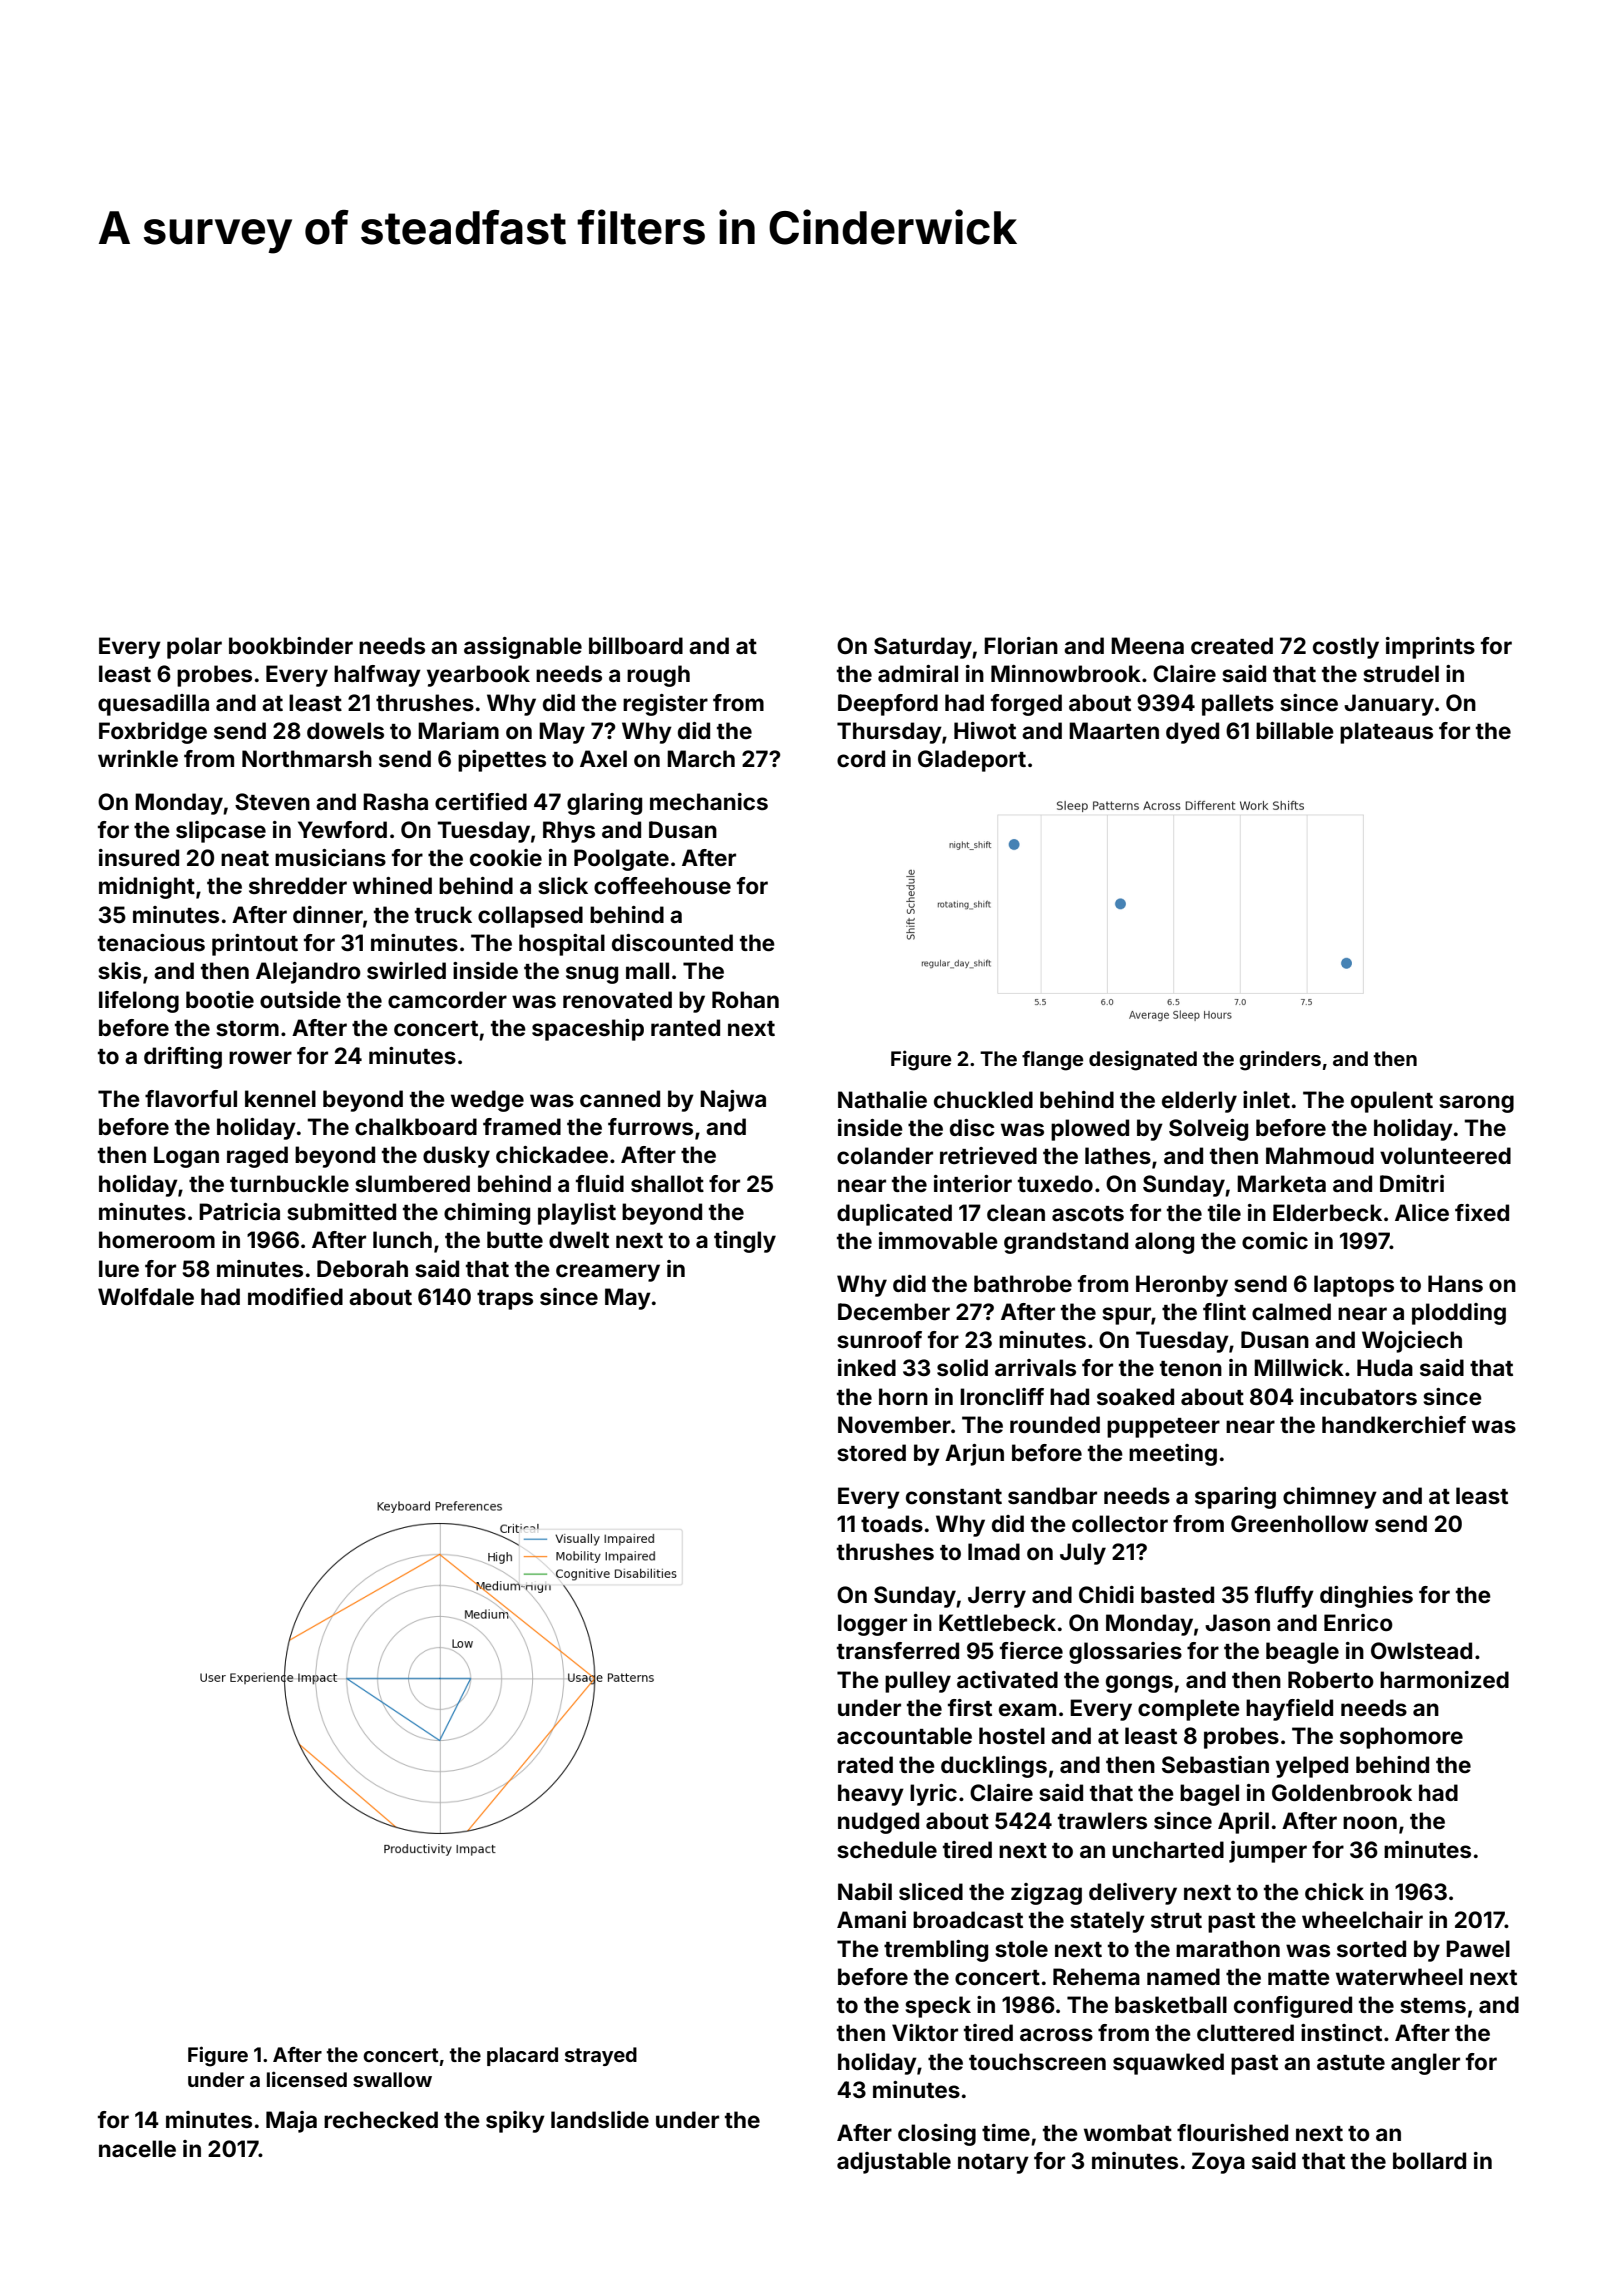 This screenshot has height=2292, width=1620. What do you see at coordinates (892, 1523) in the screenshot?
I see `toads` at bounding box center [892, 1523].
